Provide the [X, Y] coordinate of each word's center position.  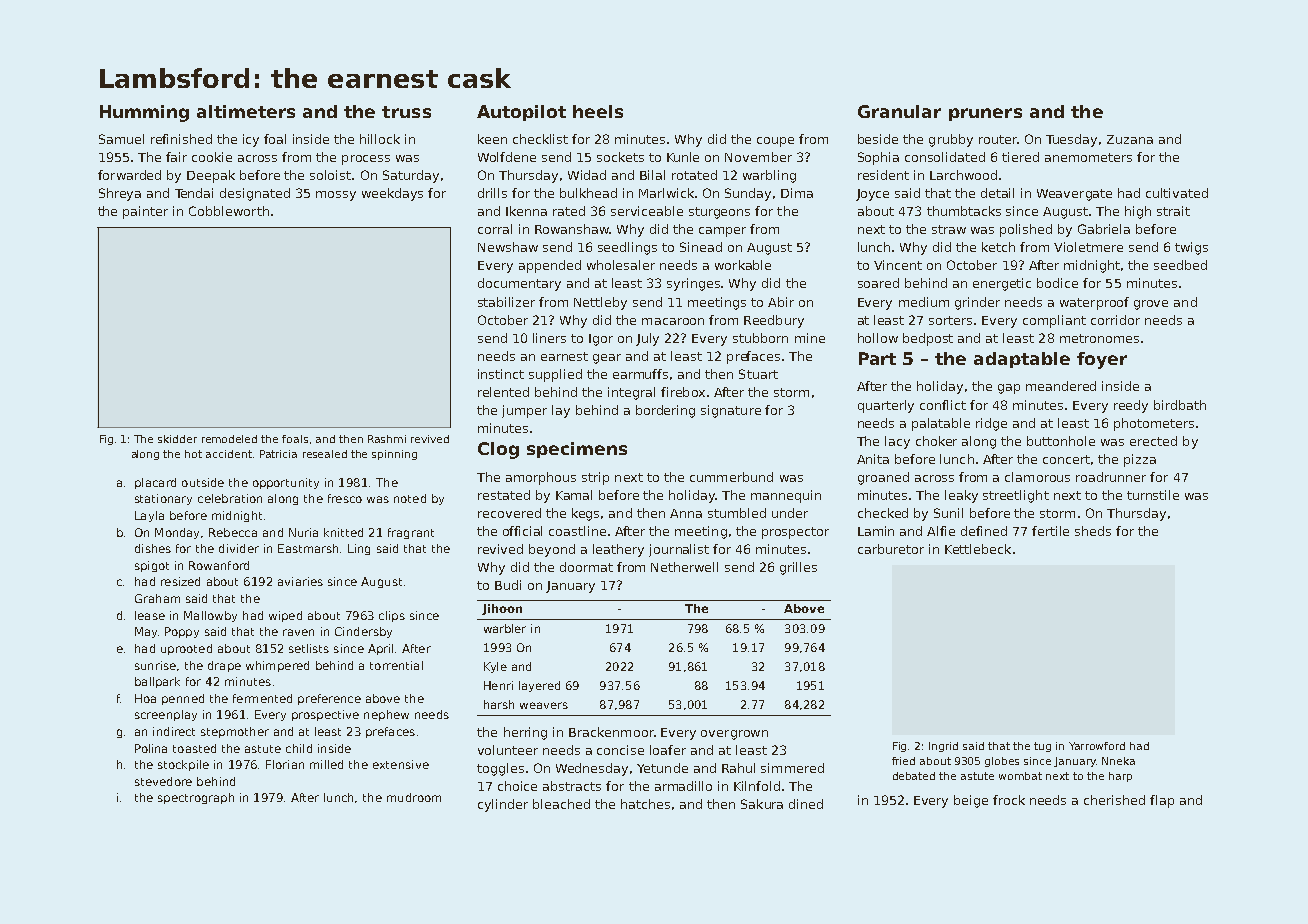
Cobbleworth [229, 211]
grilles [798, 568]
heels [598, 111]
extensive [401, 764]
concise [620, 750]
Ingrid [943, 747]
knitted [343, 532]
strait [1173, 211]
